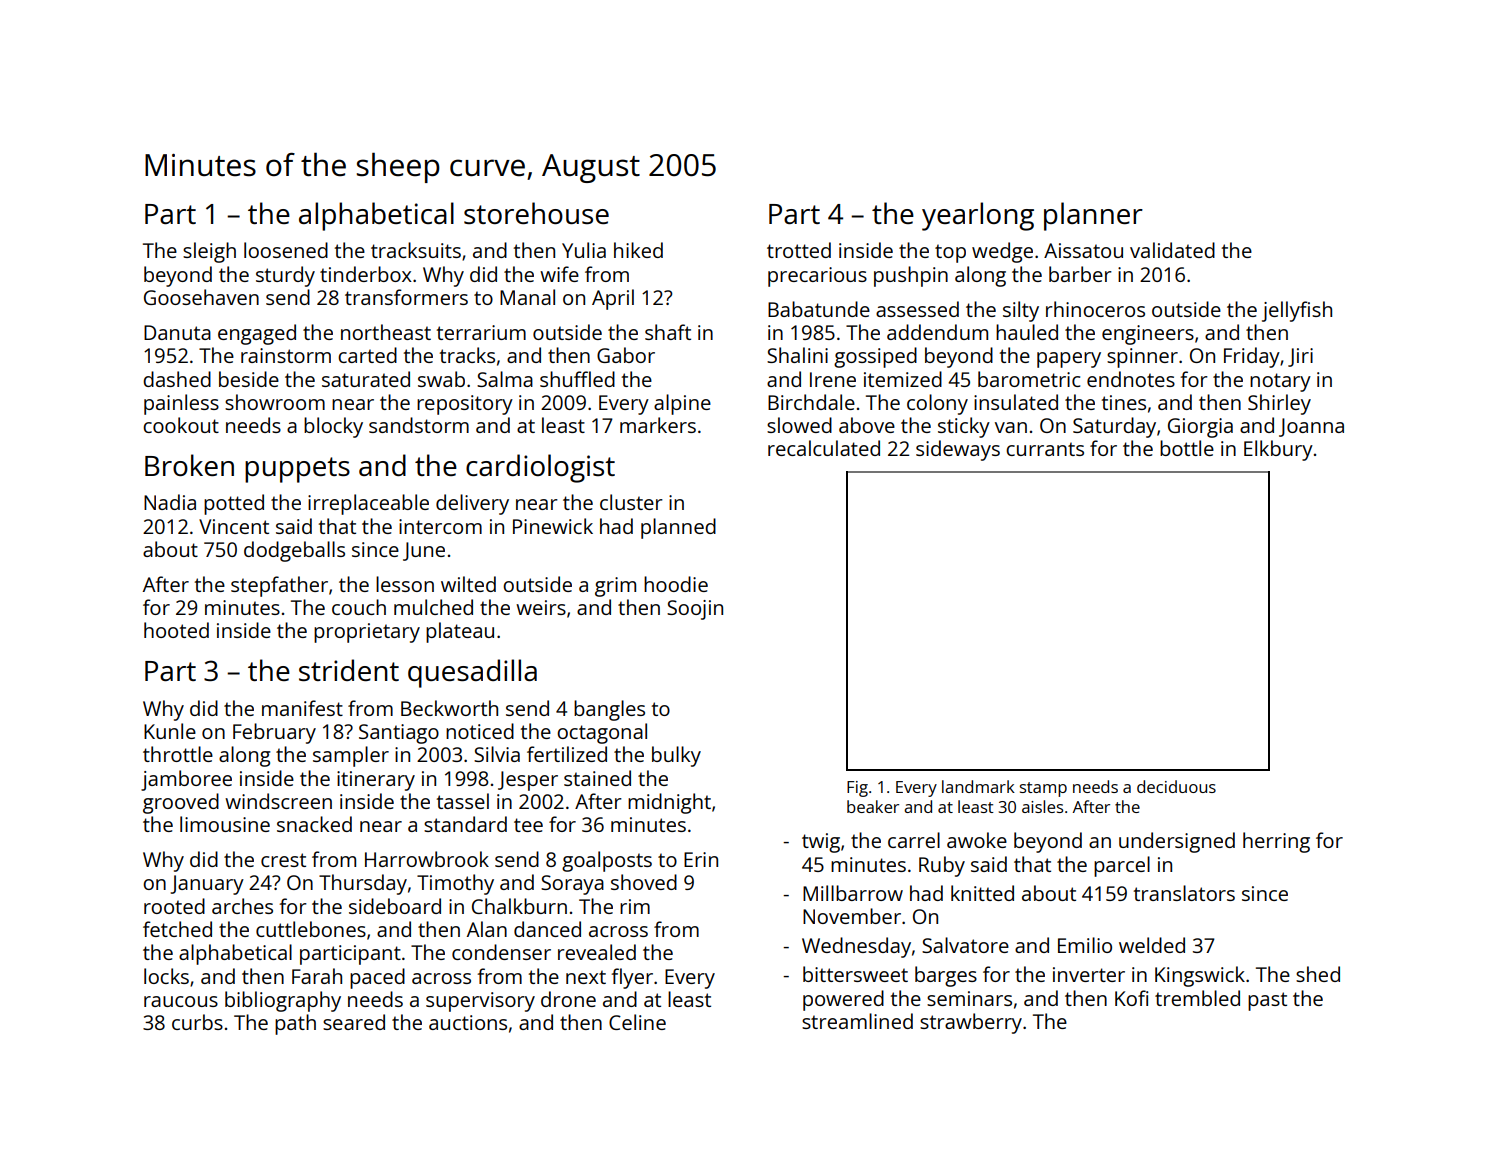 Image resolution: width=1492 pixels, height=1153 pixels. I want to click on Danuta, so click(177, 332).
